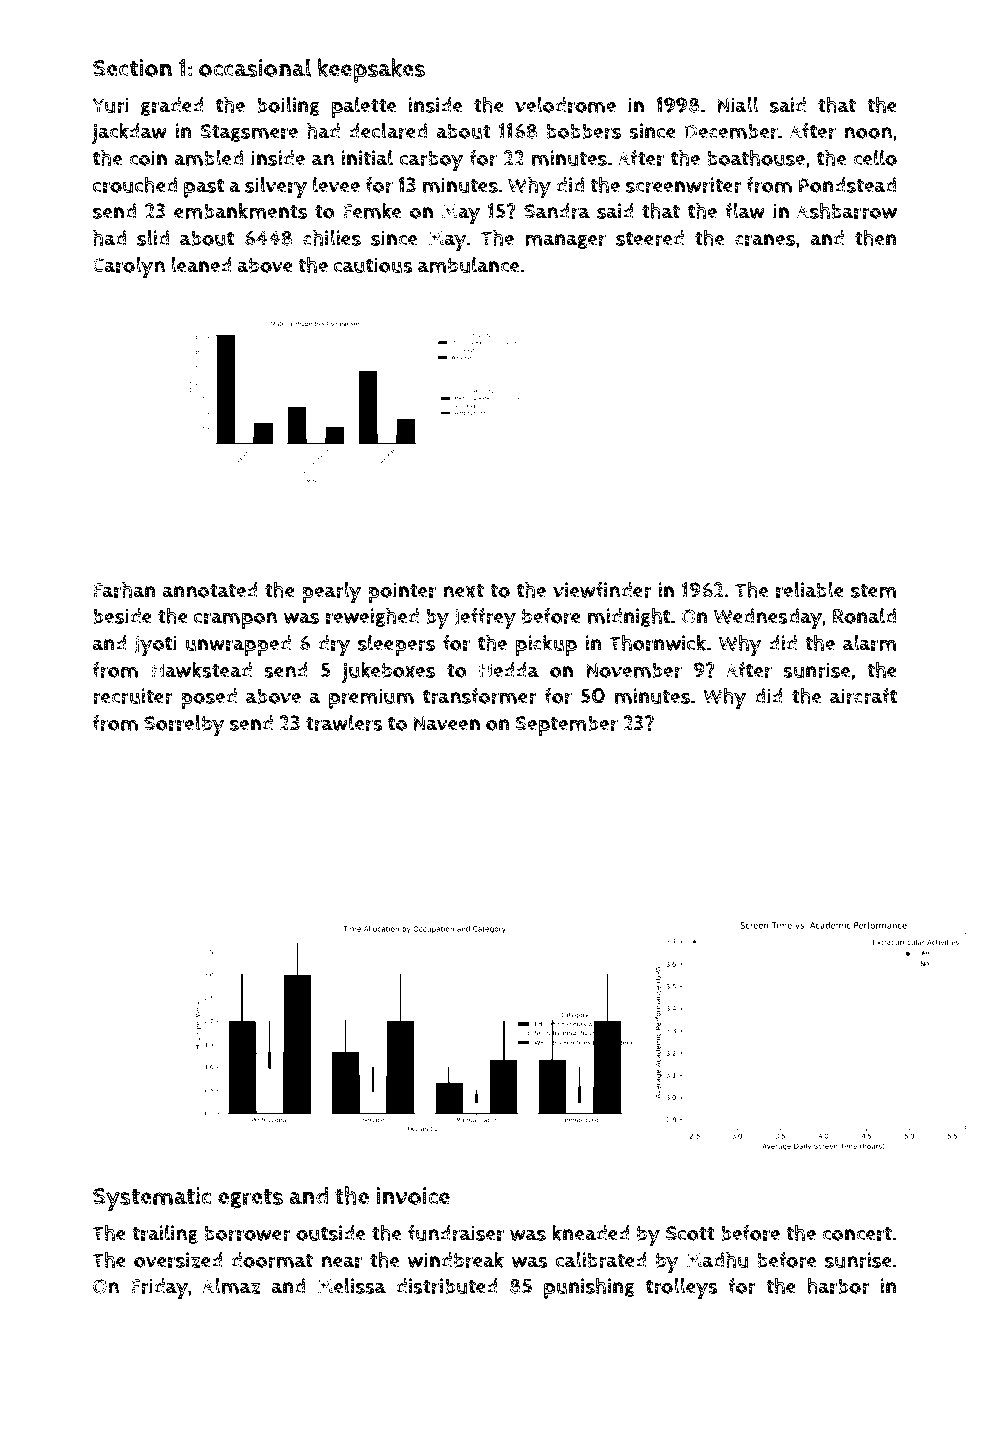 Image resolution: width=990 pixels, height=1433 pixels. Describe the element at coordinates (857, 1234) in the screenshot. I see `concert` at that location.
